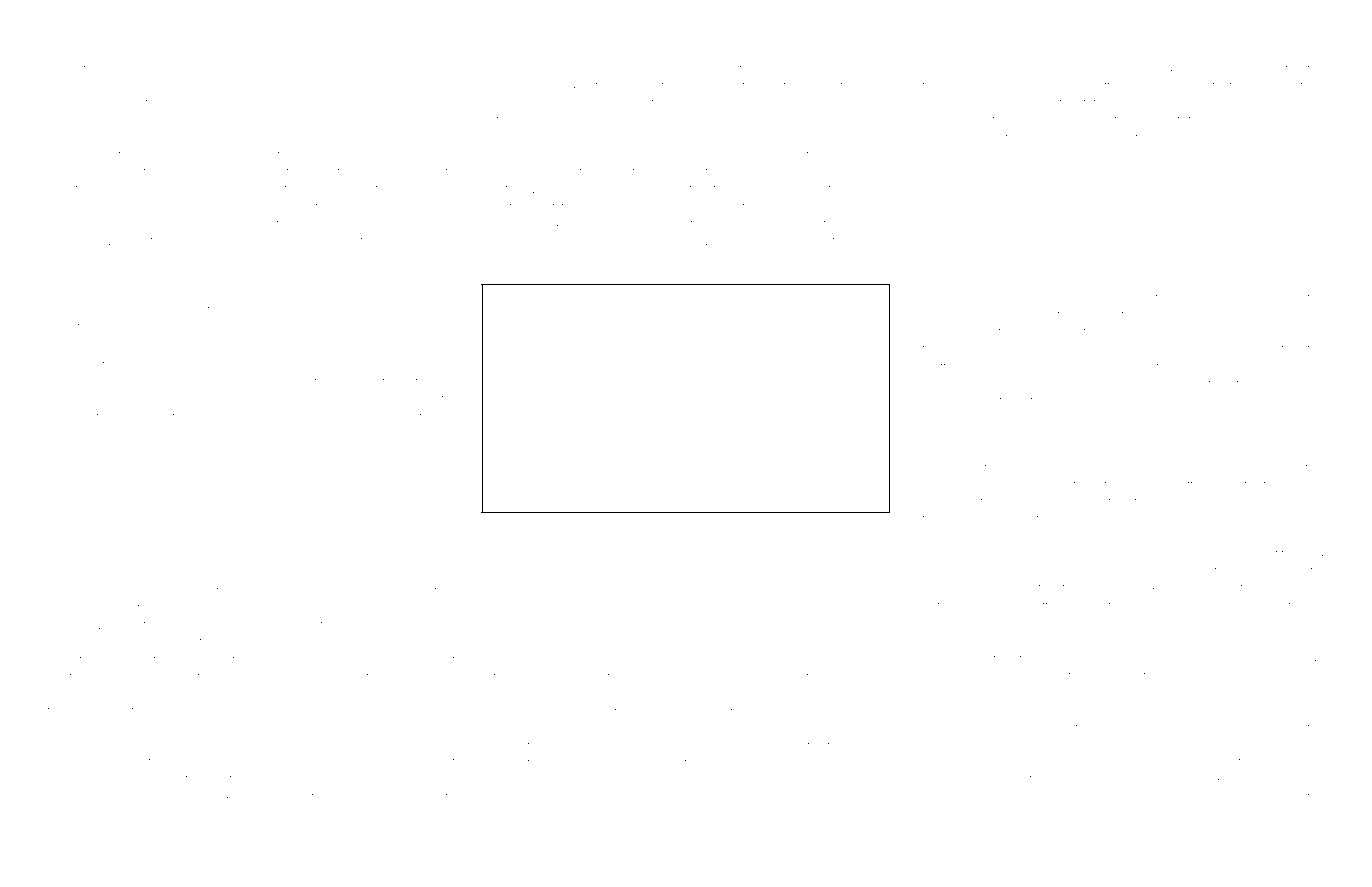 The width and height of the screenshot is (1372, 887). Describe the element at coordinates (937, 384) in the screenshot. I see `canned` at that location.
